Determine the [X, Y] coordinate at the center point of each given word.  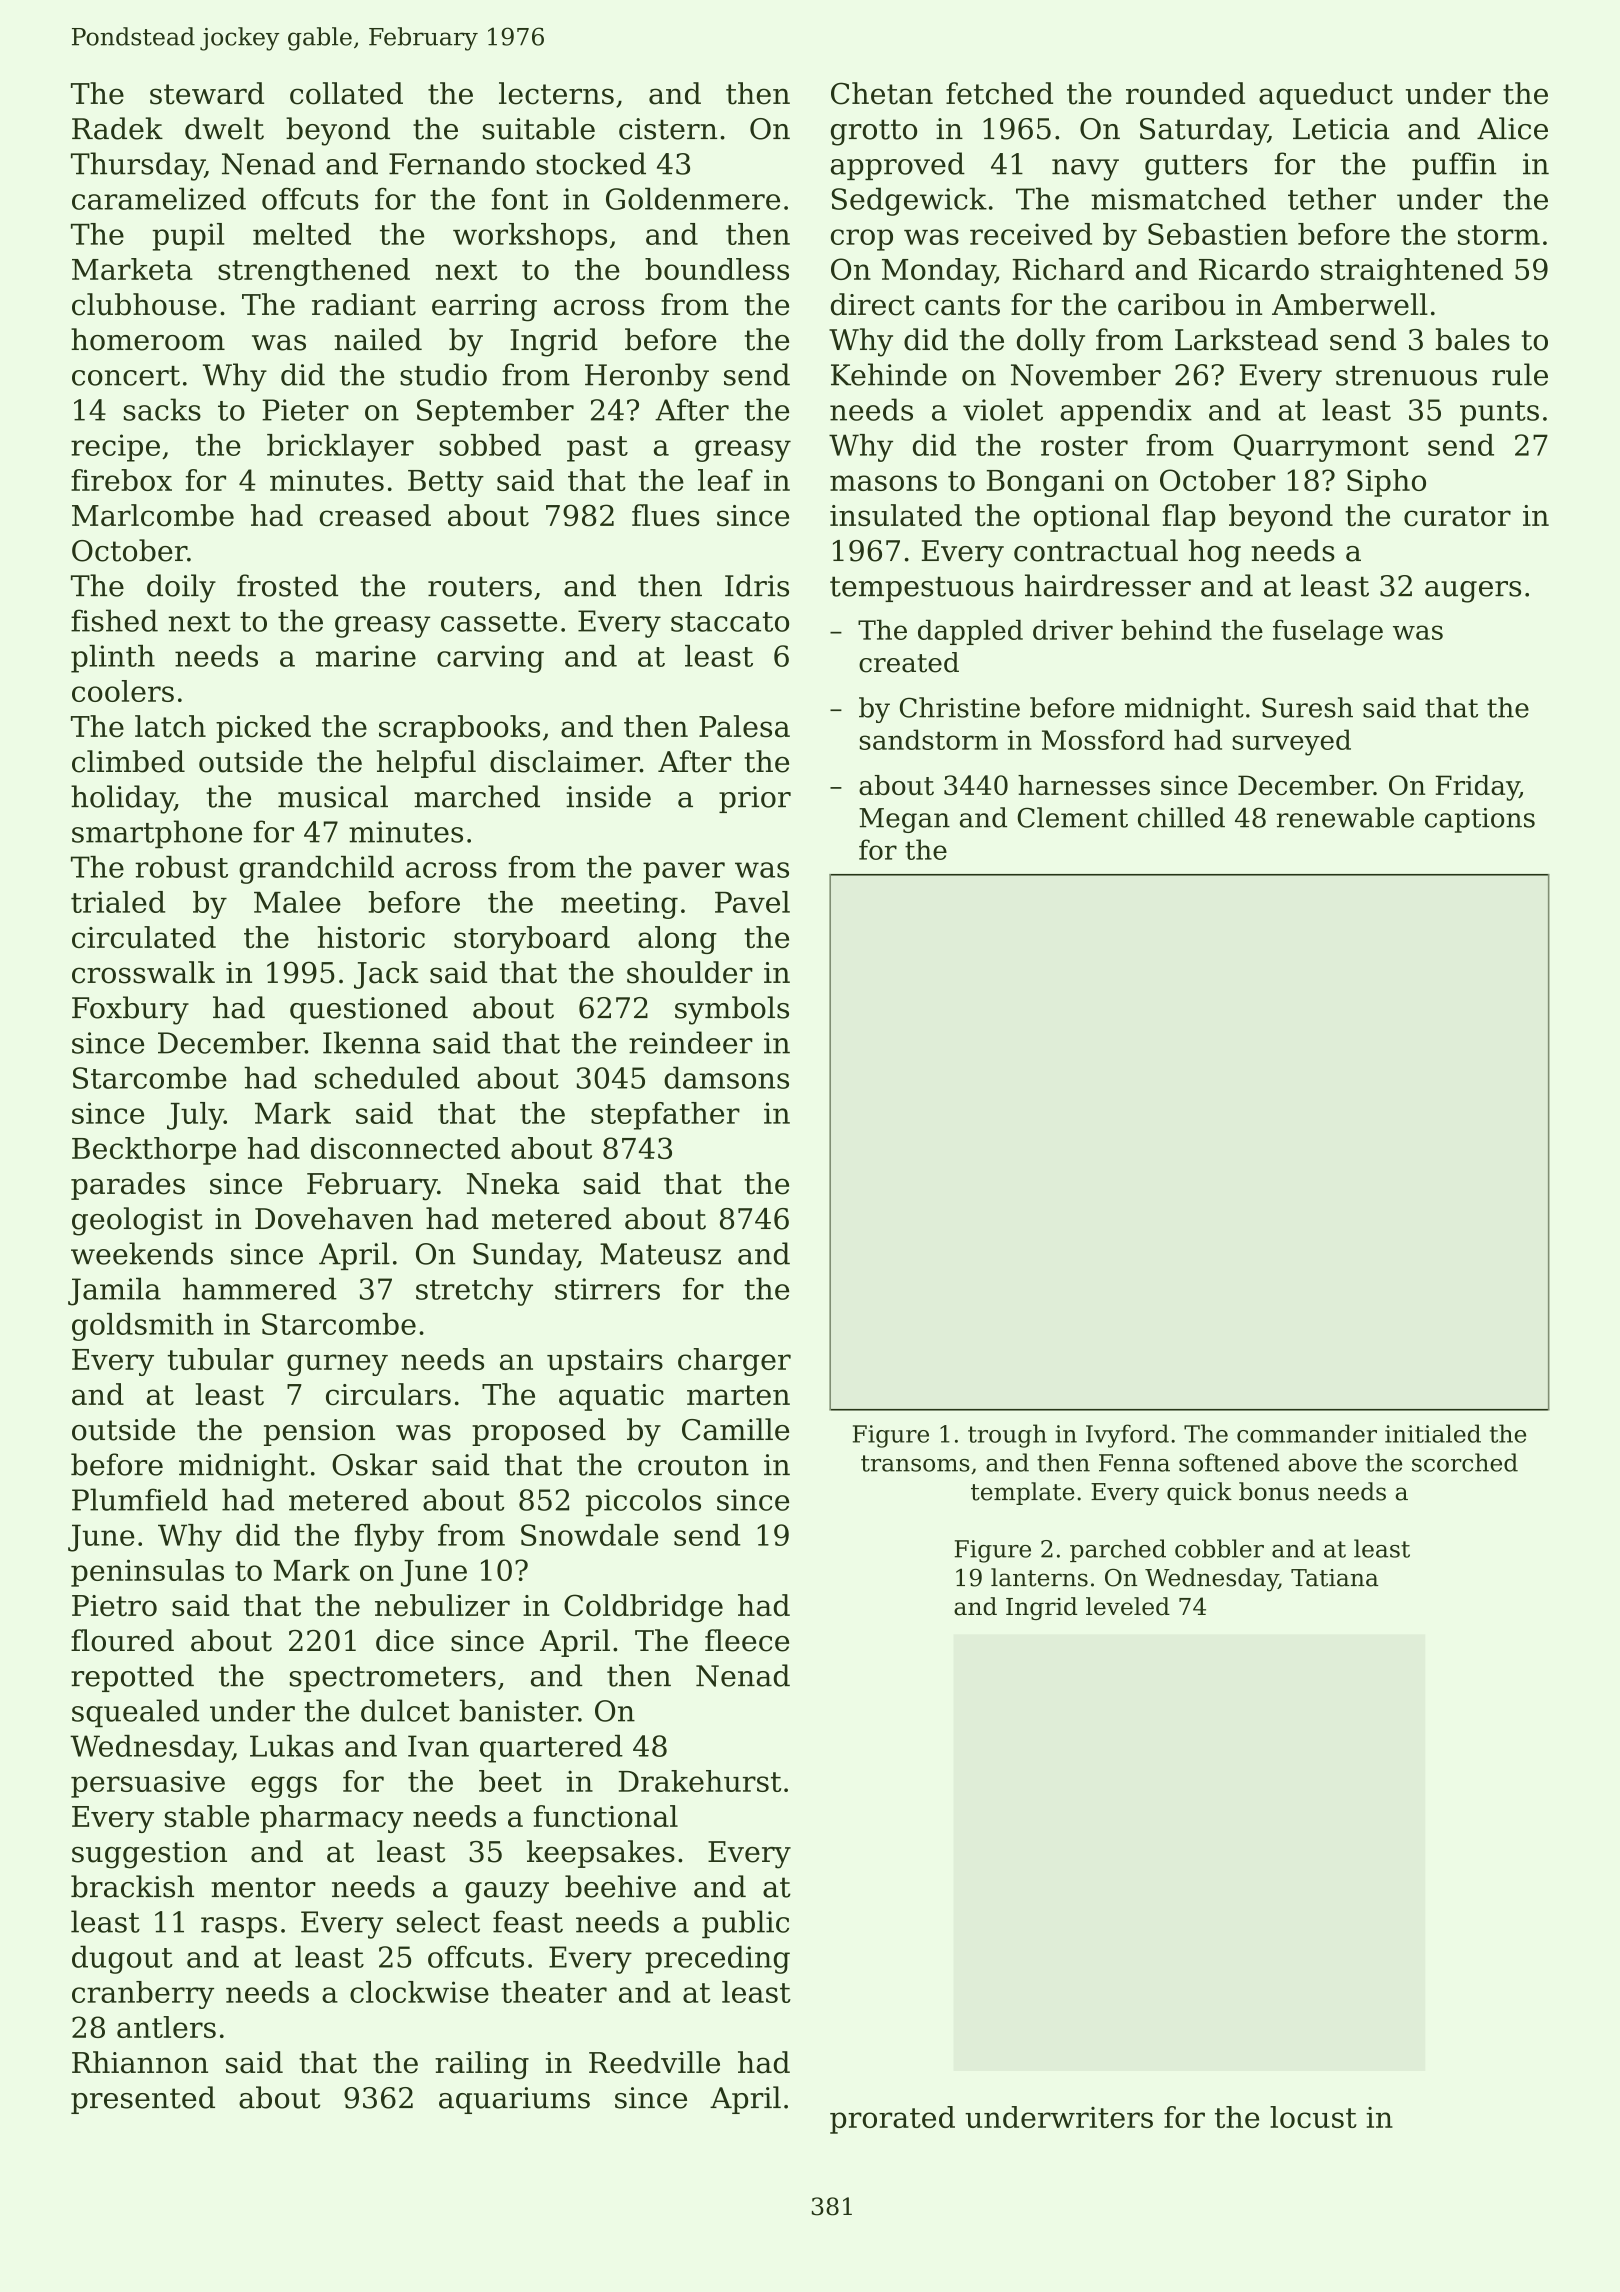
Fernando [457, 163]
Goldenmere [693, 198]
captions [1480, 820]
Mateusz [660, 1254]
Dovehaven [334, 1218]
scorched [1465, 1462]
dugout [122, 1959]
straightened [1412, 272]
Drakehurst [700, 1781]
